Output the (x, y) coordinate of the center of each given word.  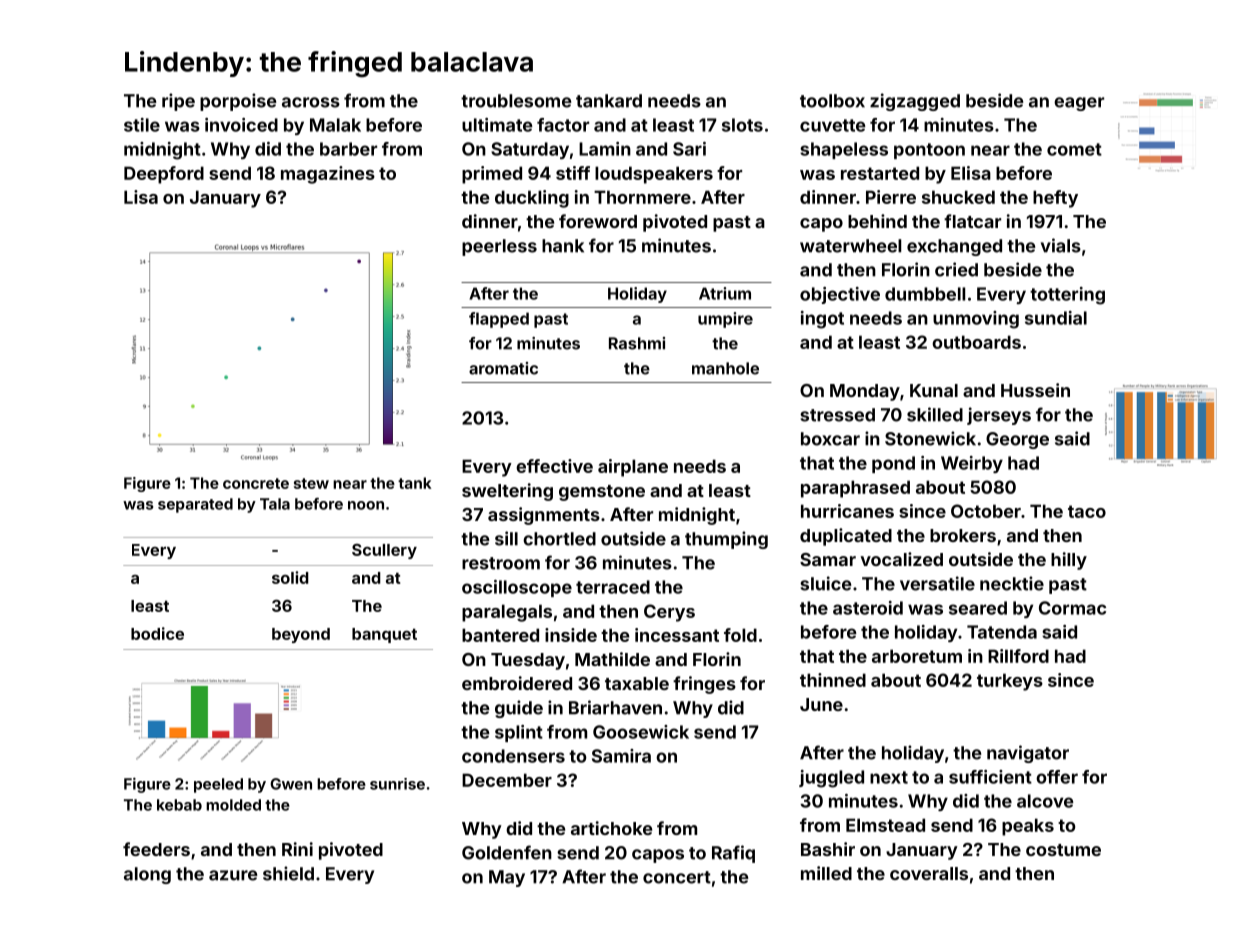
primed (492, 175)
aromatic (503, 368)
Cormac (1072, 608)
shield (288, 873)
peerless (499, 247)
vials (1061, 245)
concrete (256, 483)
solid (290, 577)
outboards (976, 342)
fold (740, 635)
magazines (328, 175)
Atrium (725, 293)
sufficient (990, 777)
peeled (218, 785)
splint (519, 733)
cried (956, 269)
